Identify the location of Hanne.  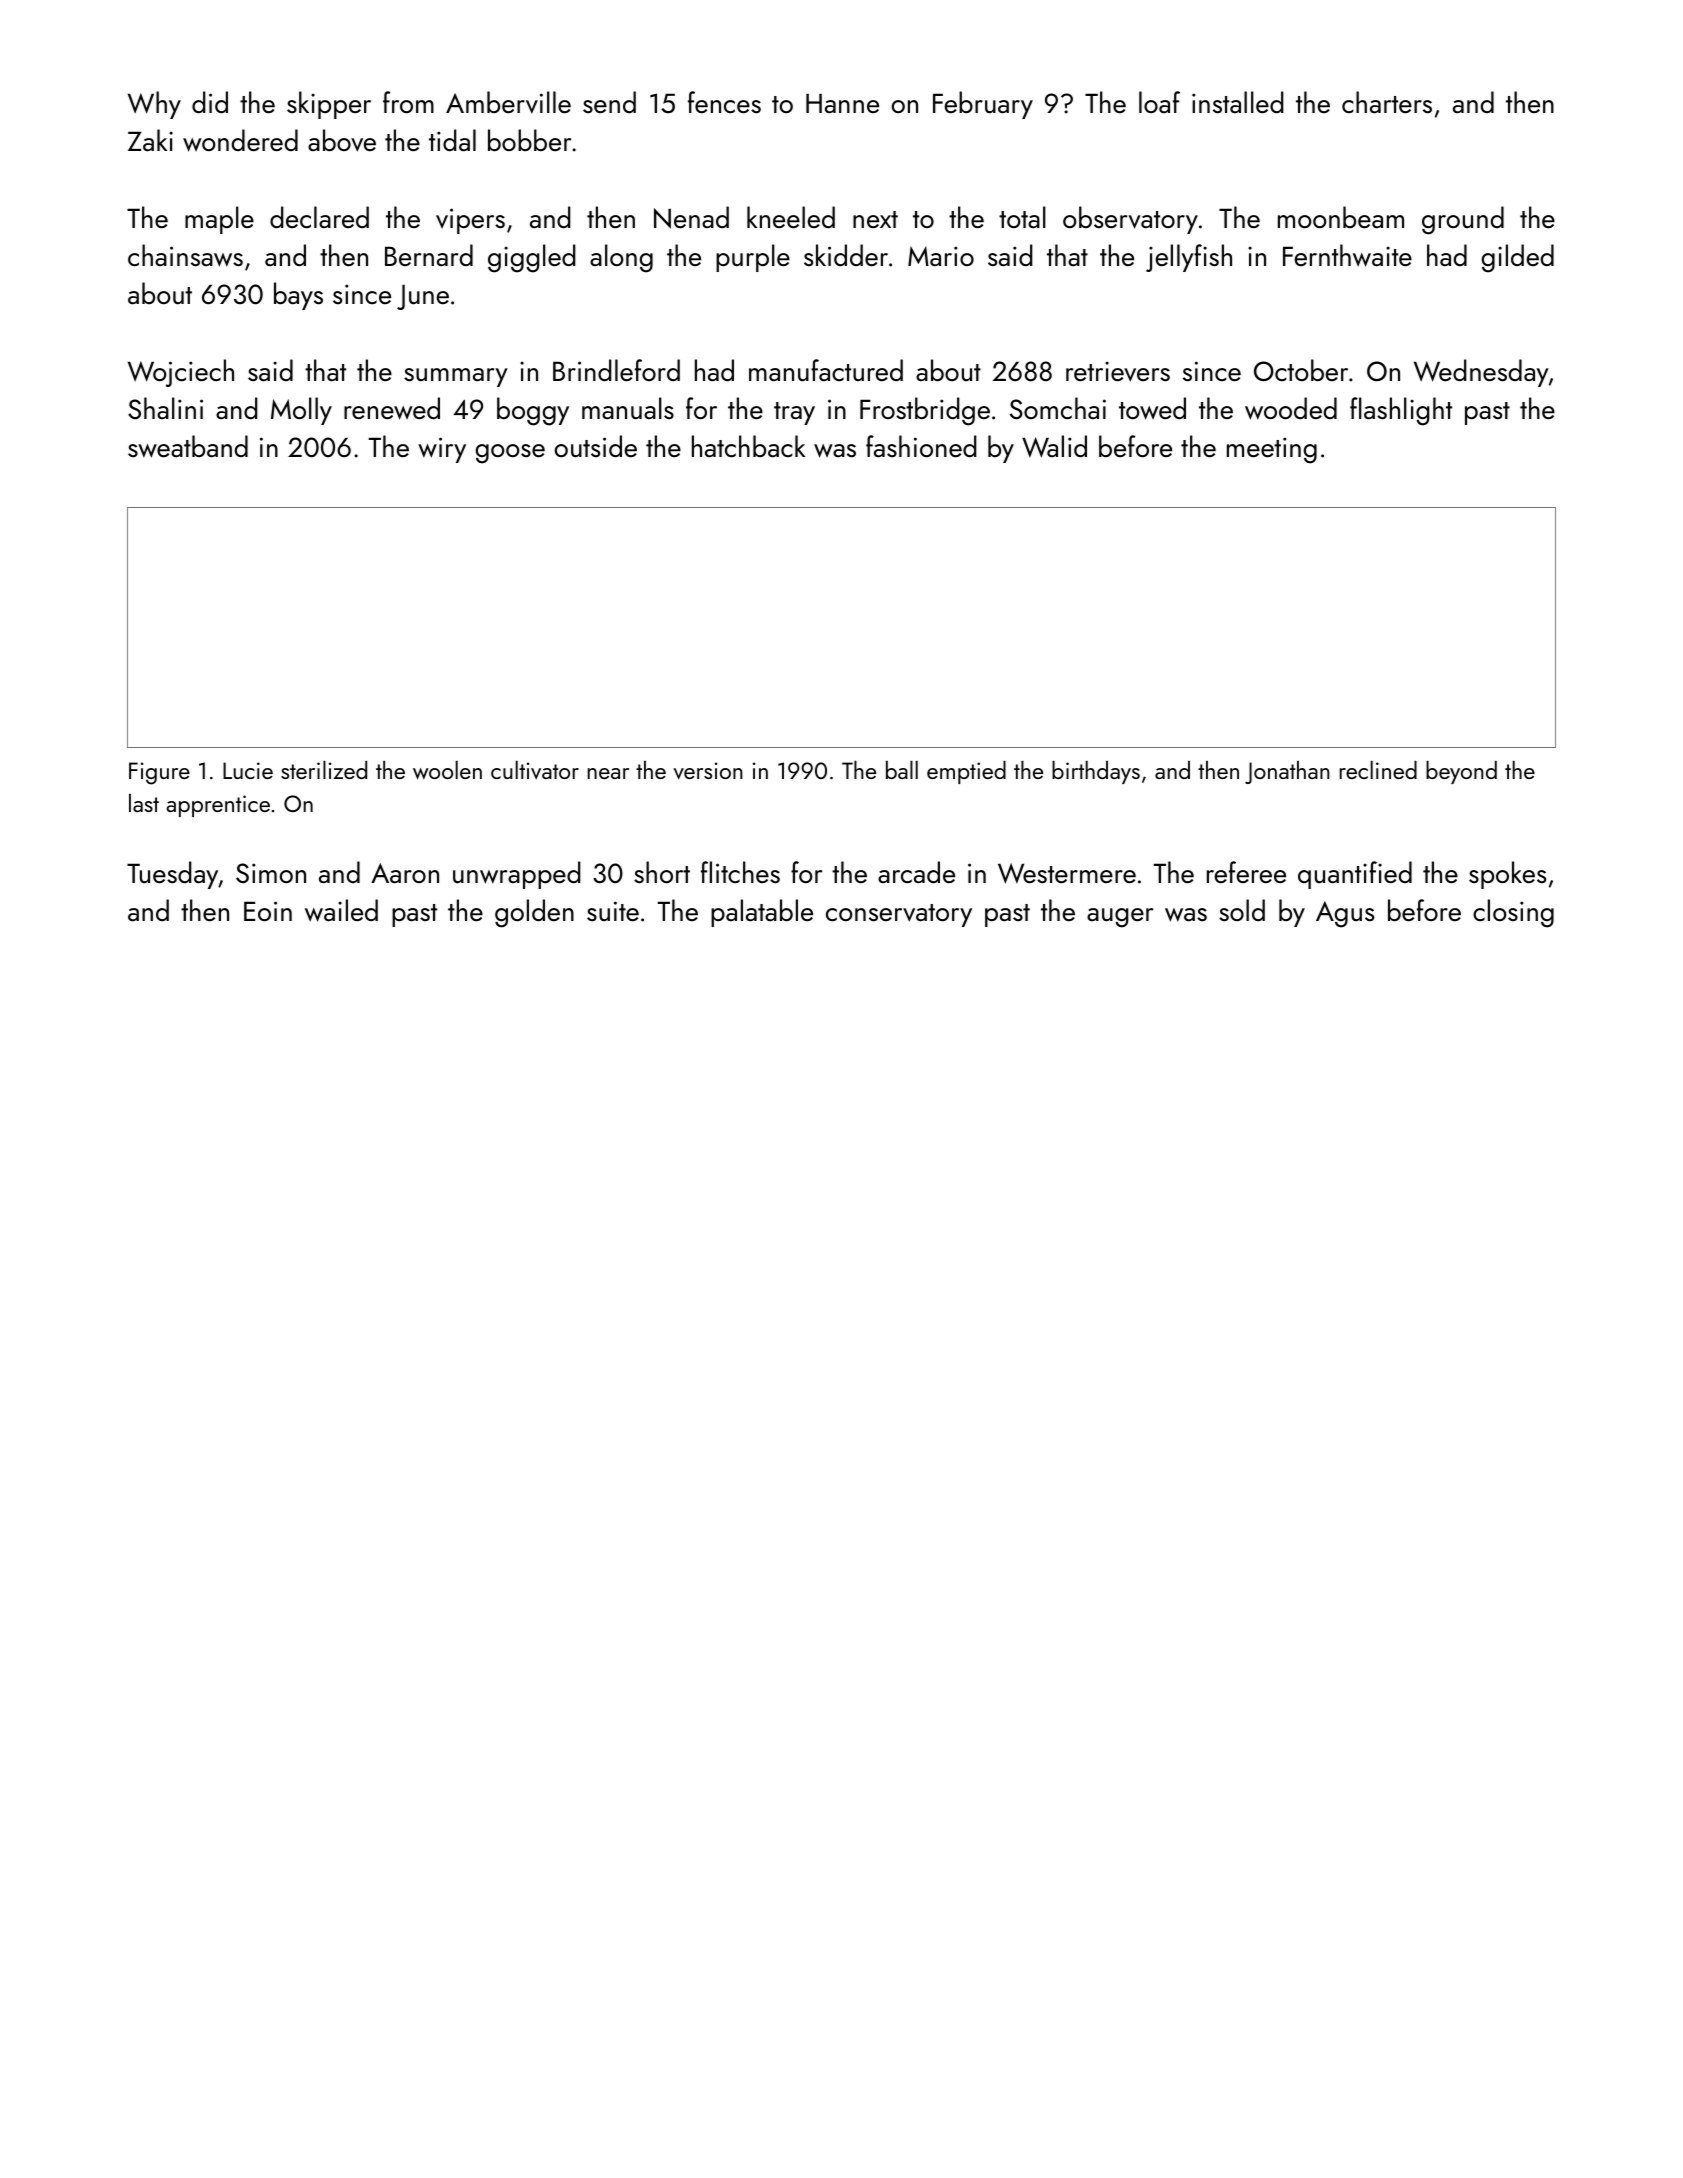
(842, 103).
